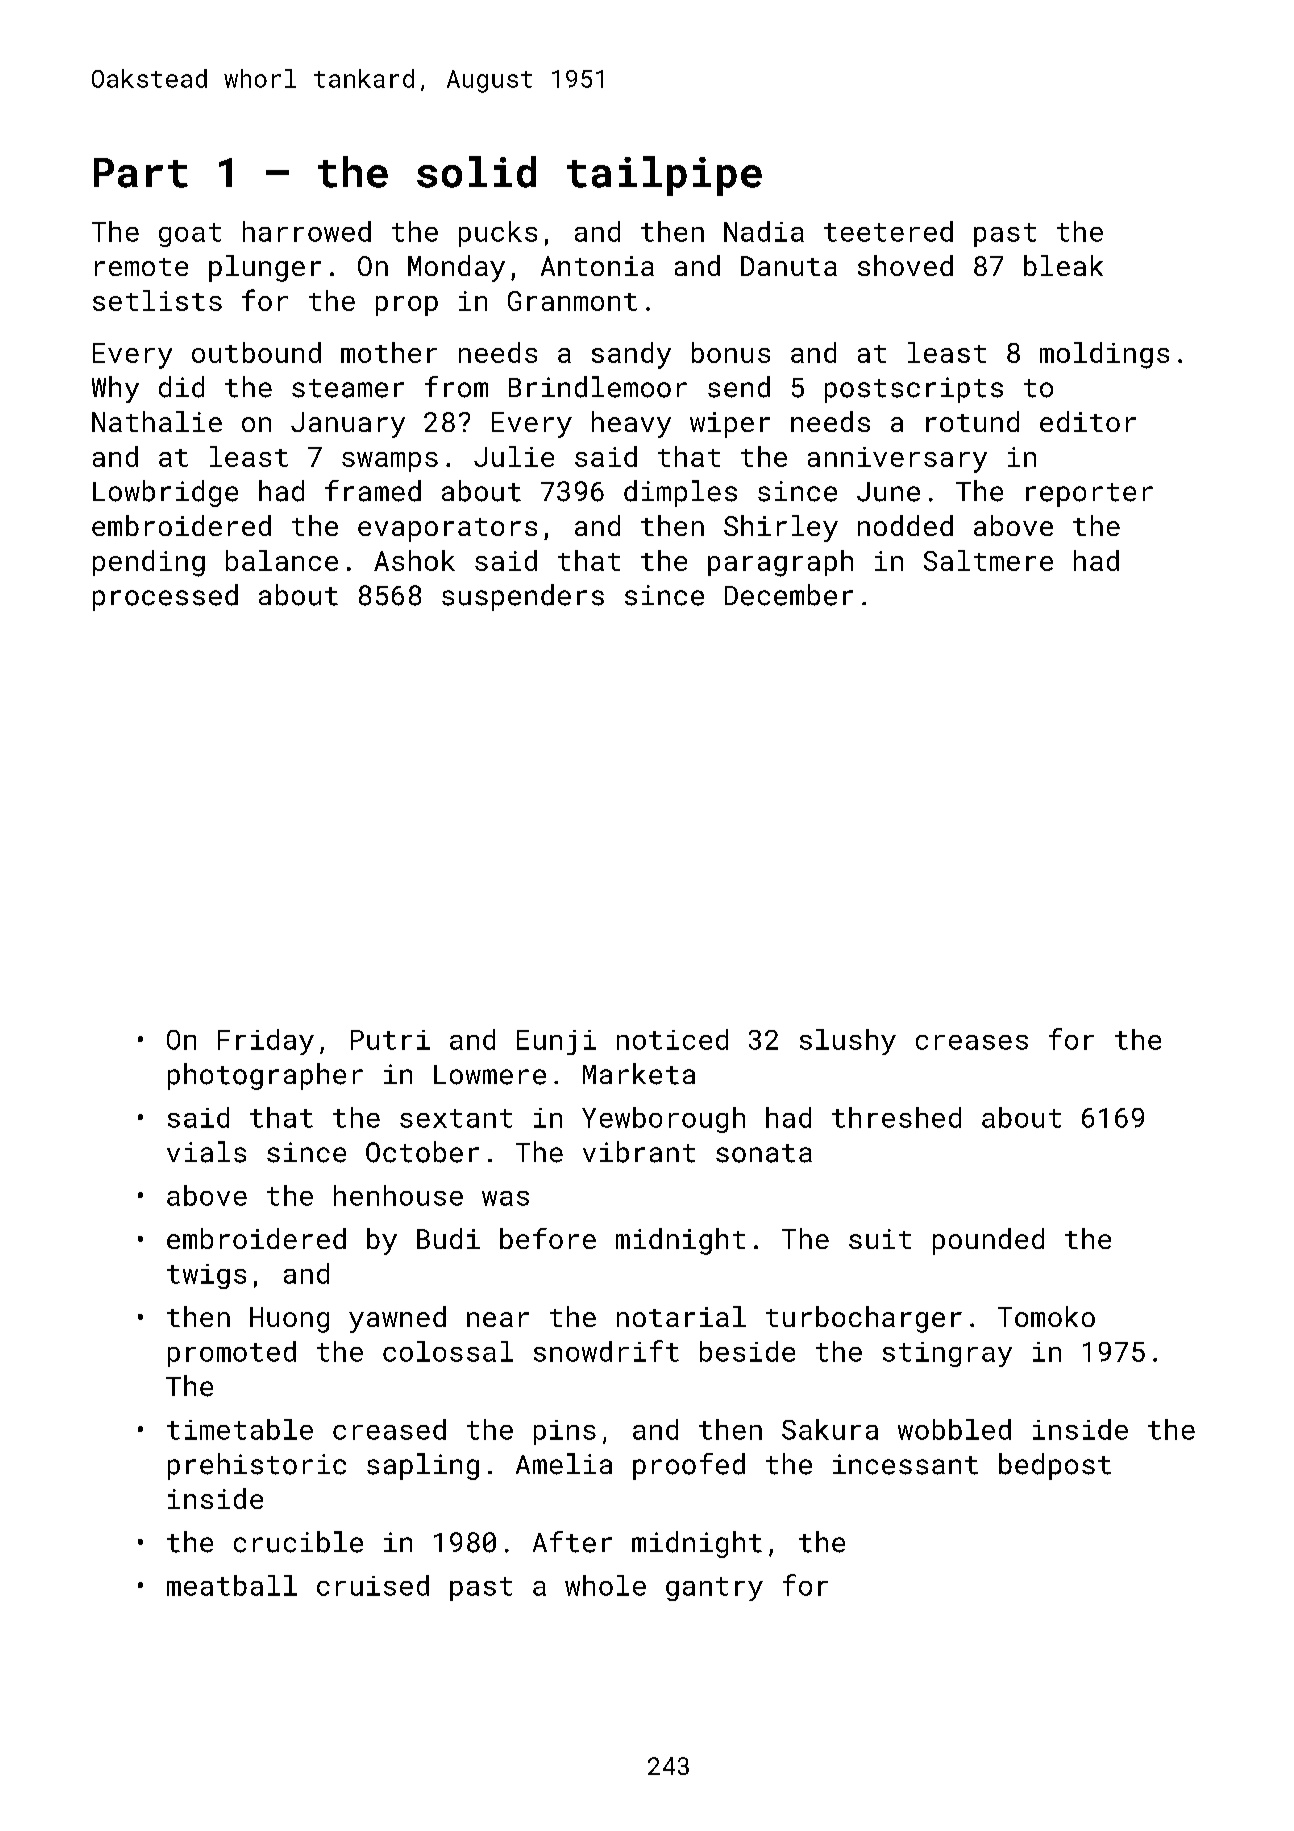 This screenshot has width=1294, height=1831. Describe the element at coordinates (639, 1152) in the screenshot. I see `vibrant` at that location.
